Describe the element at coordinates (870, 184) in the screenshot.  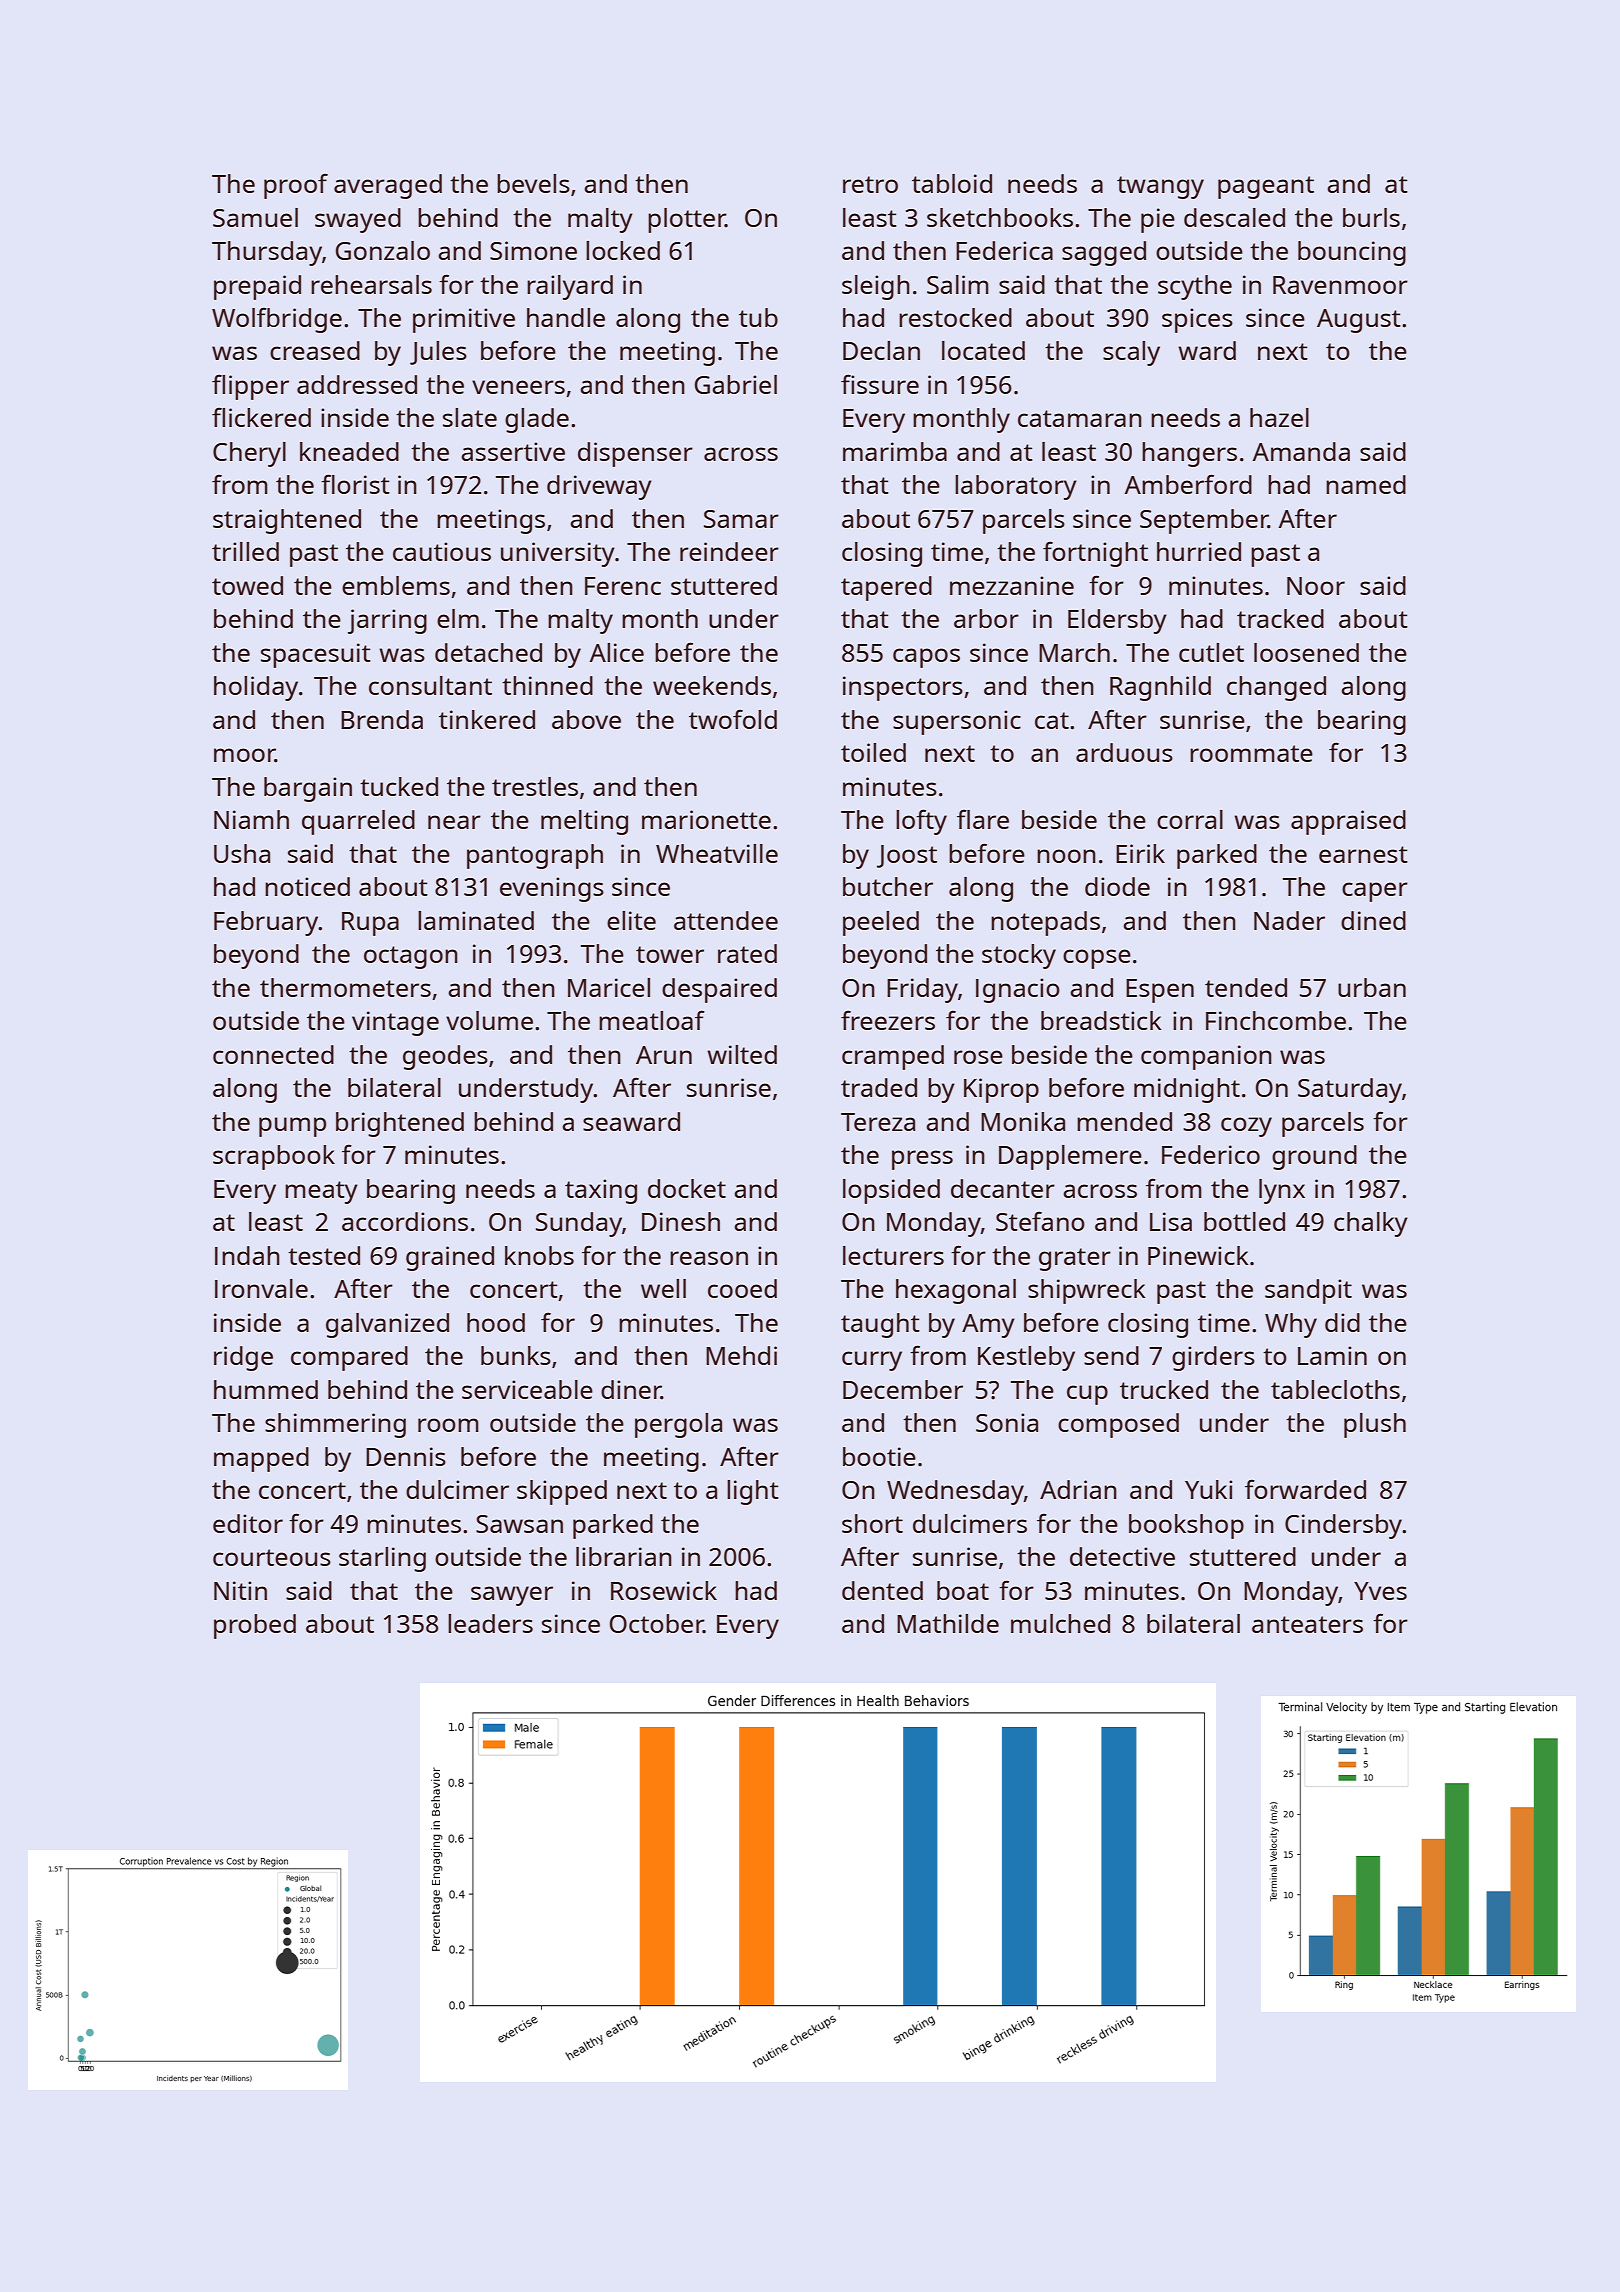
I see `retro` at that location.
